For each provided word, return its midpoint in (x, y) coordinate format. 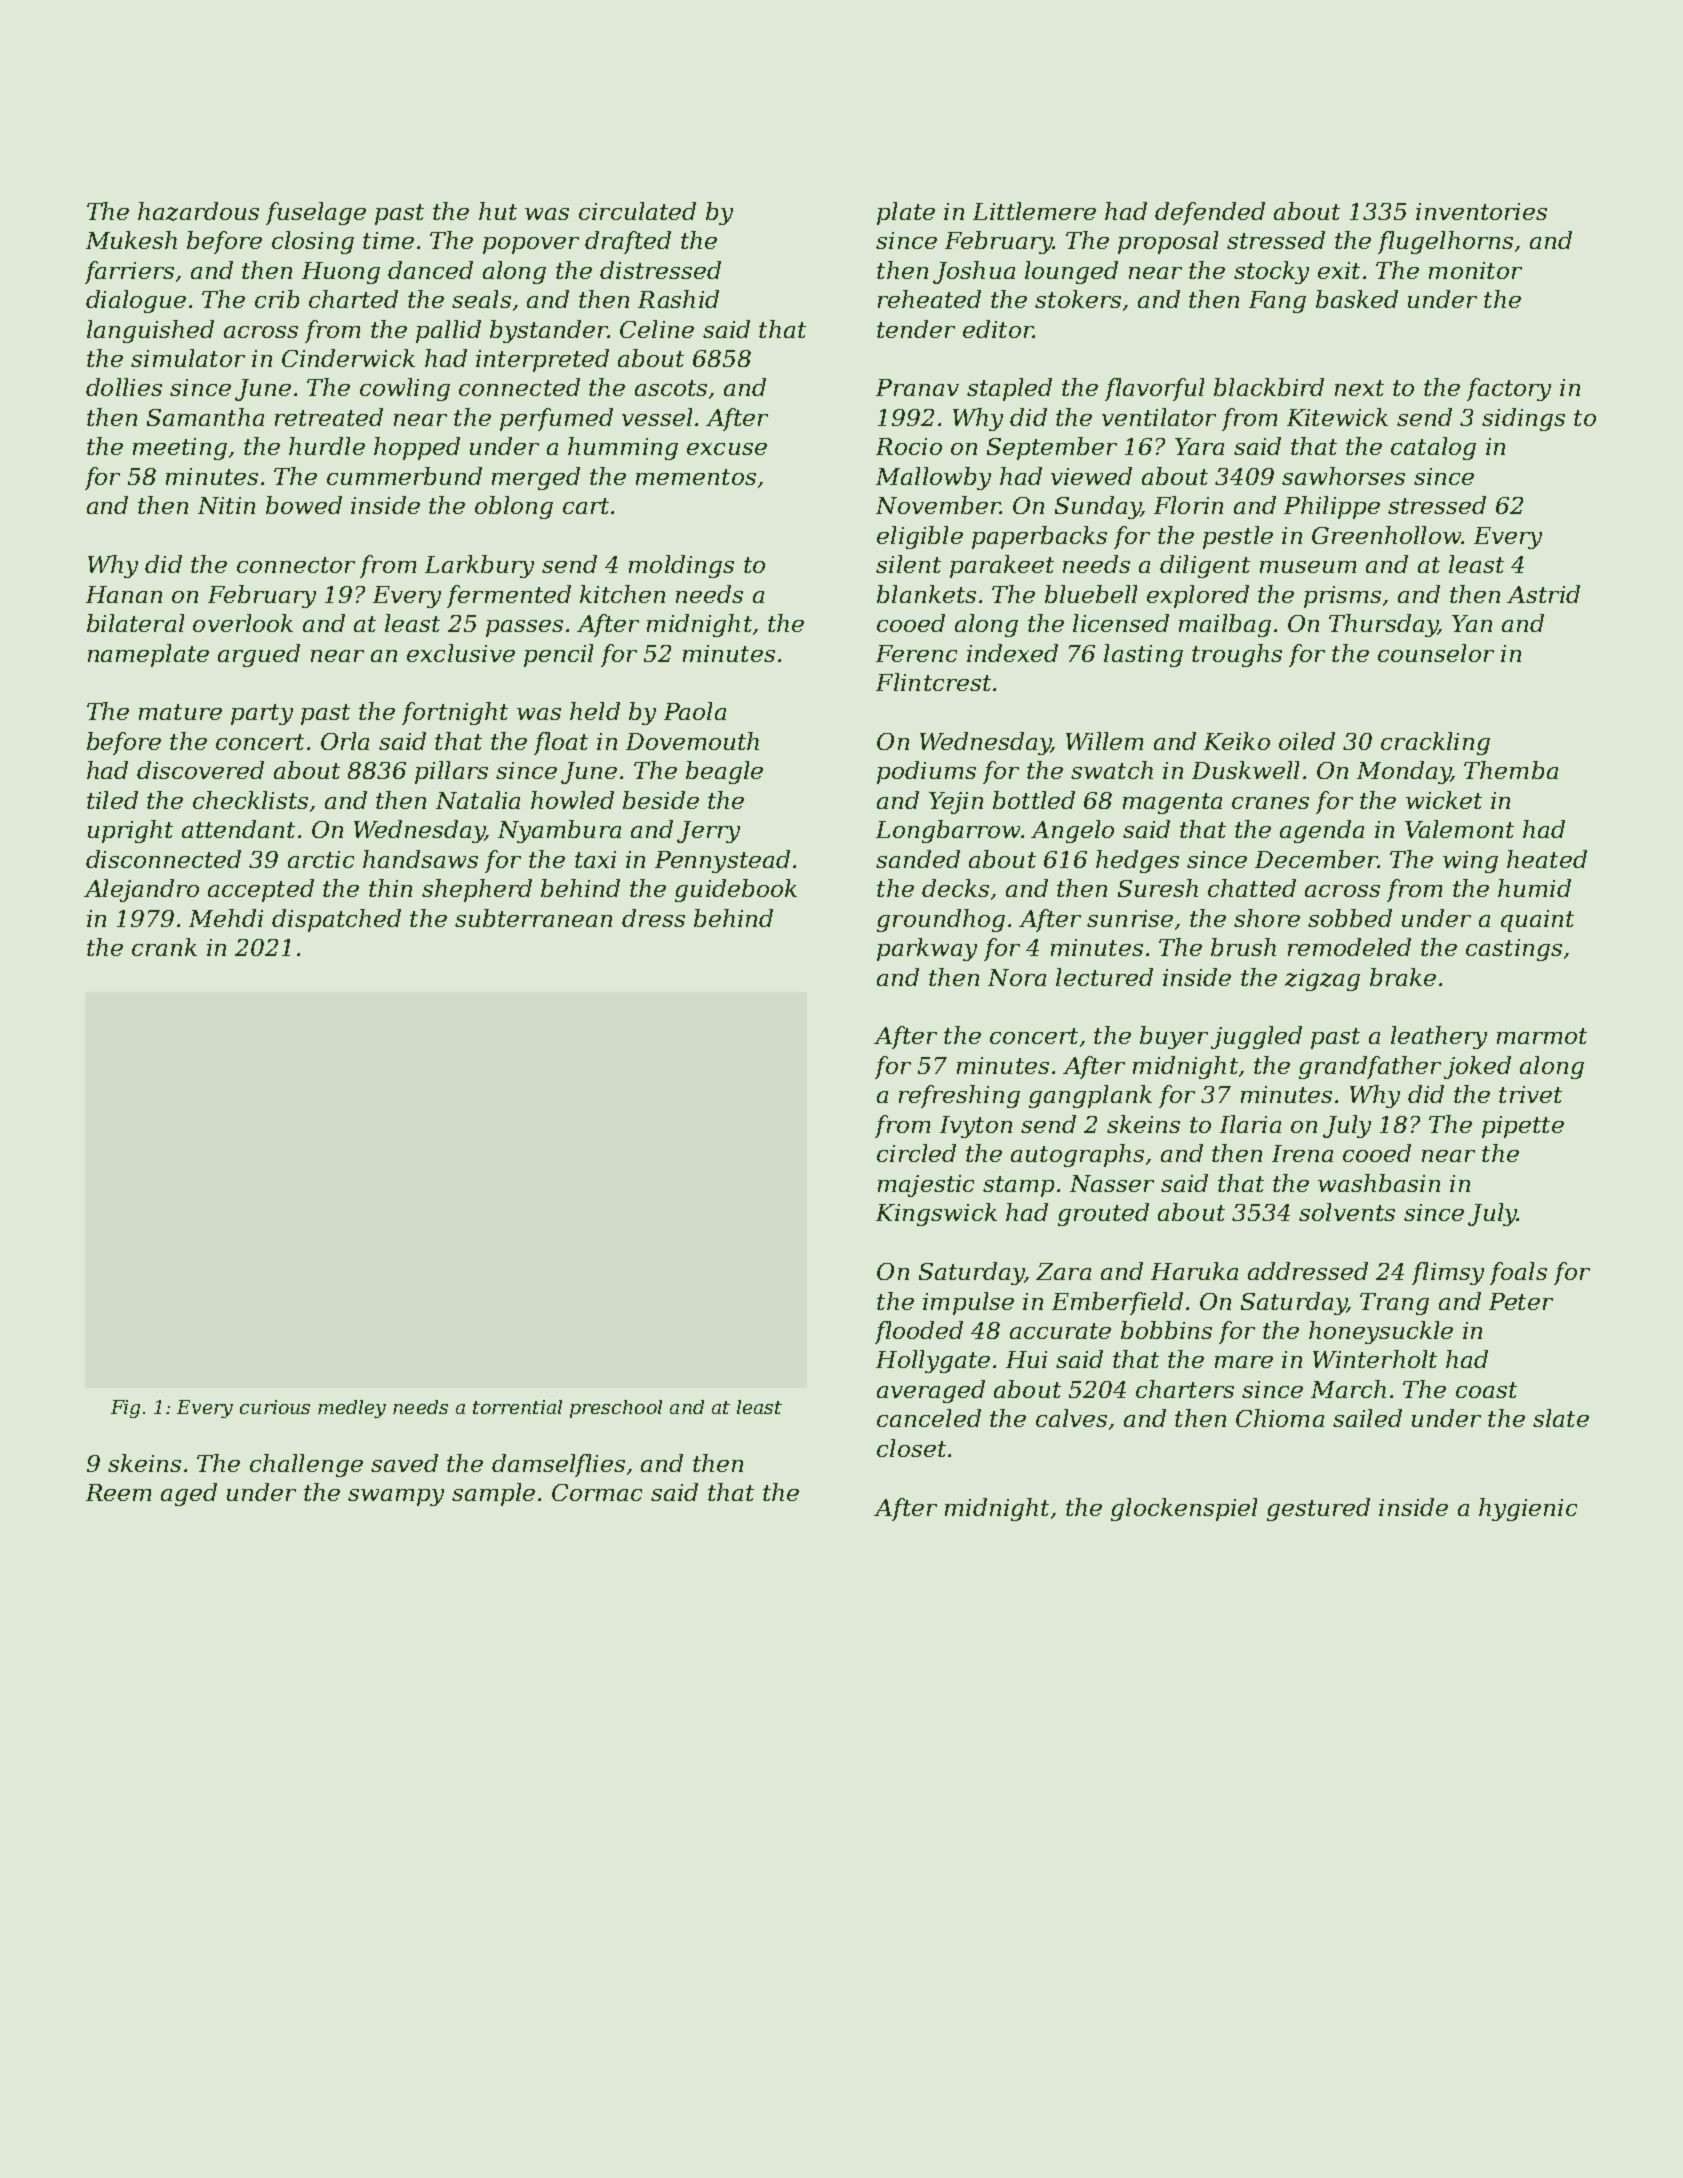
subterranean (533, 918)
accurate (1060, 1331)
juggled (1256, 1037)
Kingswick (936, 1214)
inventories (1481, 211)
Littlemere (1034, 211)
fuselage (316, 213)
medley (352, 1409)
